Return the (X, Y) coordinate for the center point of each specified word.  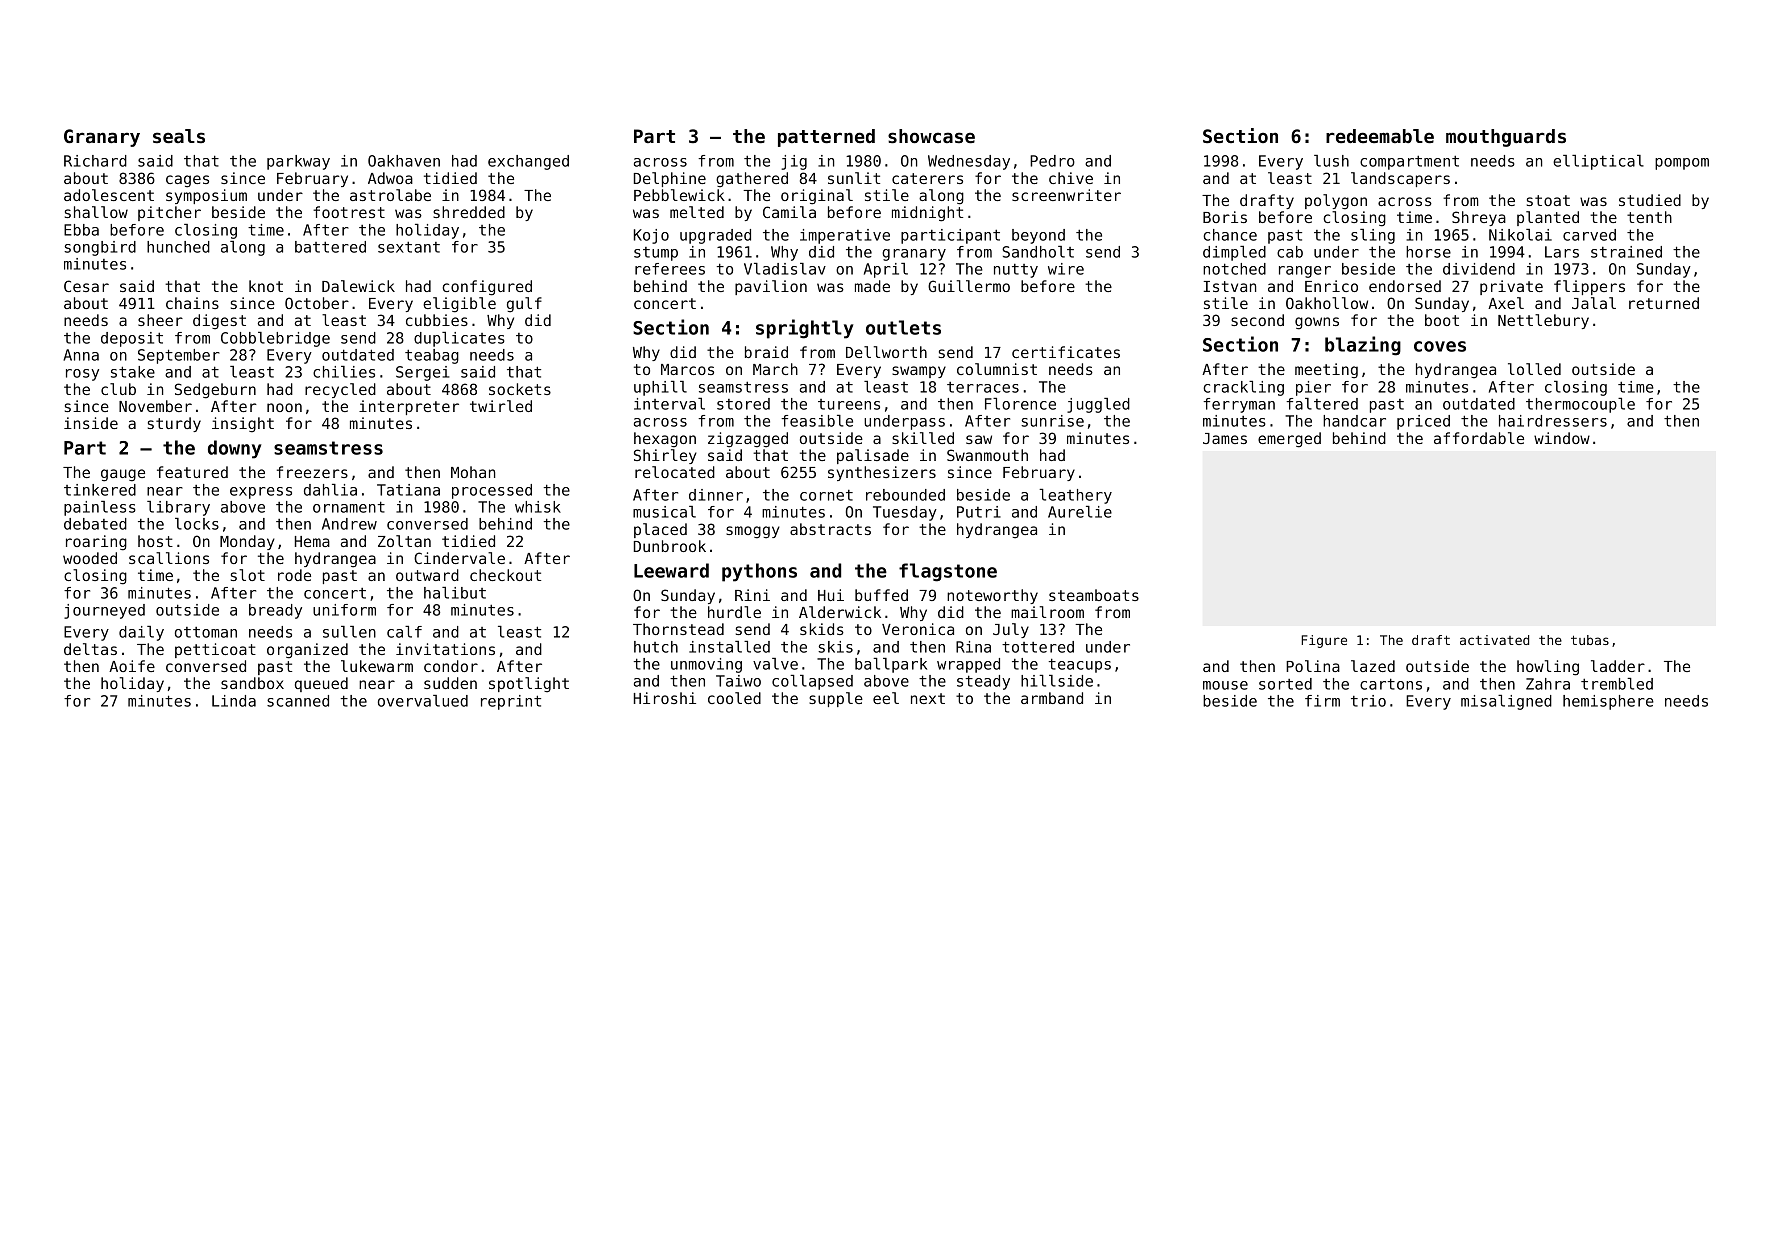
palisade (873, 456)
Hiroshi (665, 698)
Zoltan (404, 541)
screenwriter (1066, 195)
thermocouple (1580, 405)
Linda (234, 701)
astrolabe (390, 195)
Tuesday (905, 513)
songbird (100, 248)
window (1562, 438)
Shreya (1479, 218)
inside (91, 423)
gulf (524, 305)
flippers (1589, 287)
